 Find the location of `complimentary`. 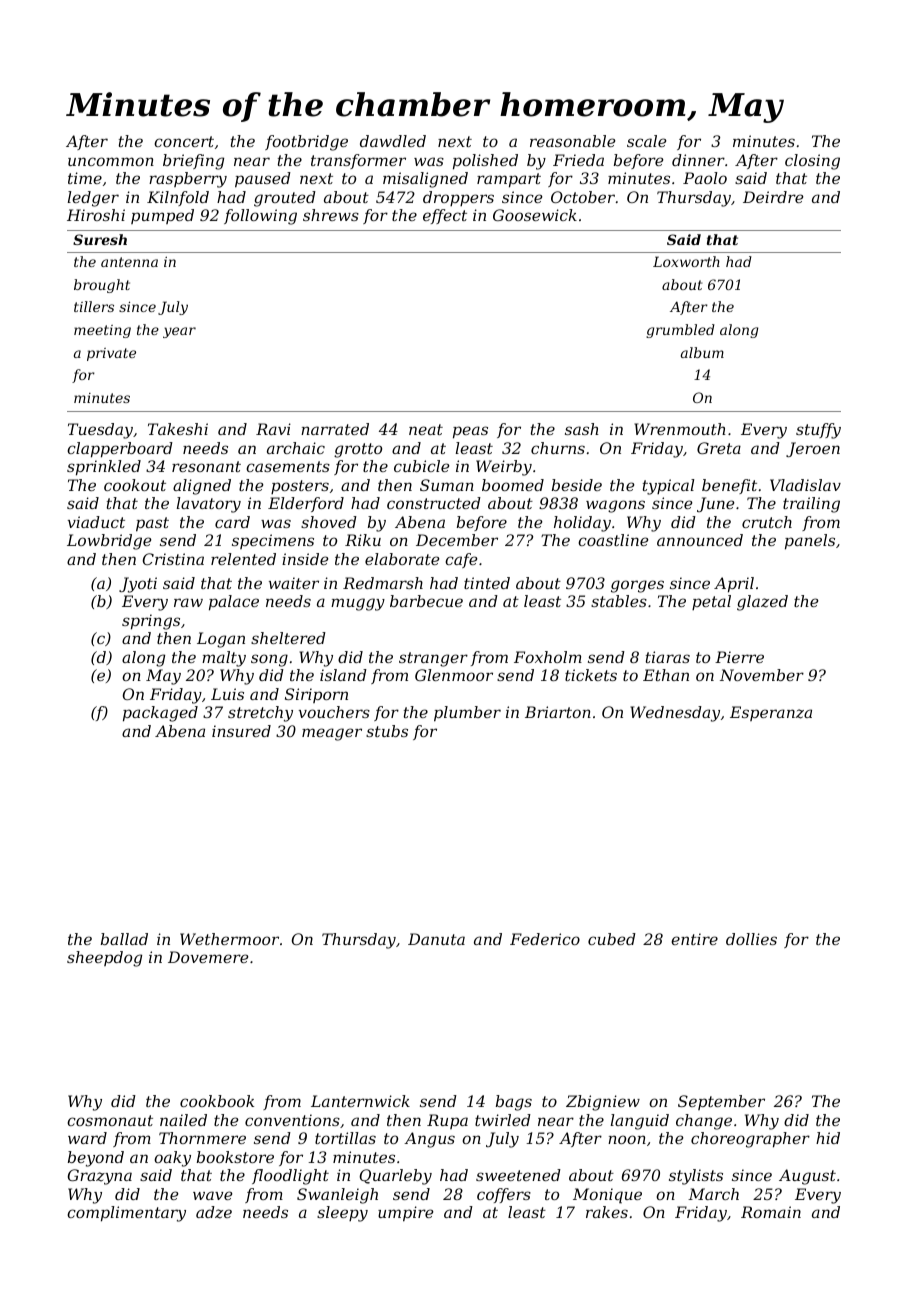

complimentary is located at coordinates (126, 1214).
